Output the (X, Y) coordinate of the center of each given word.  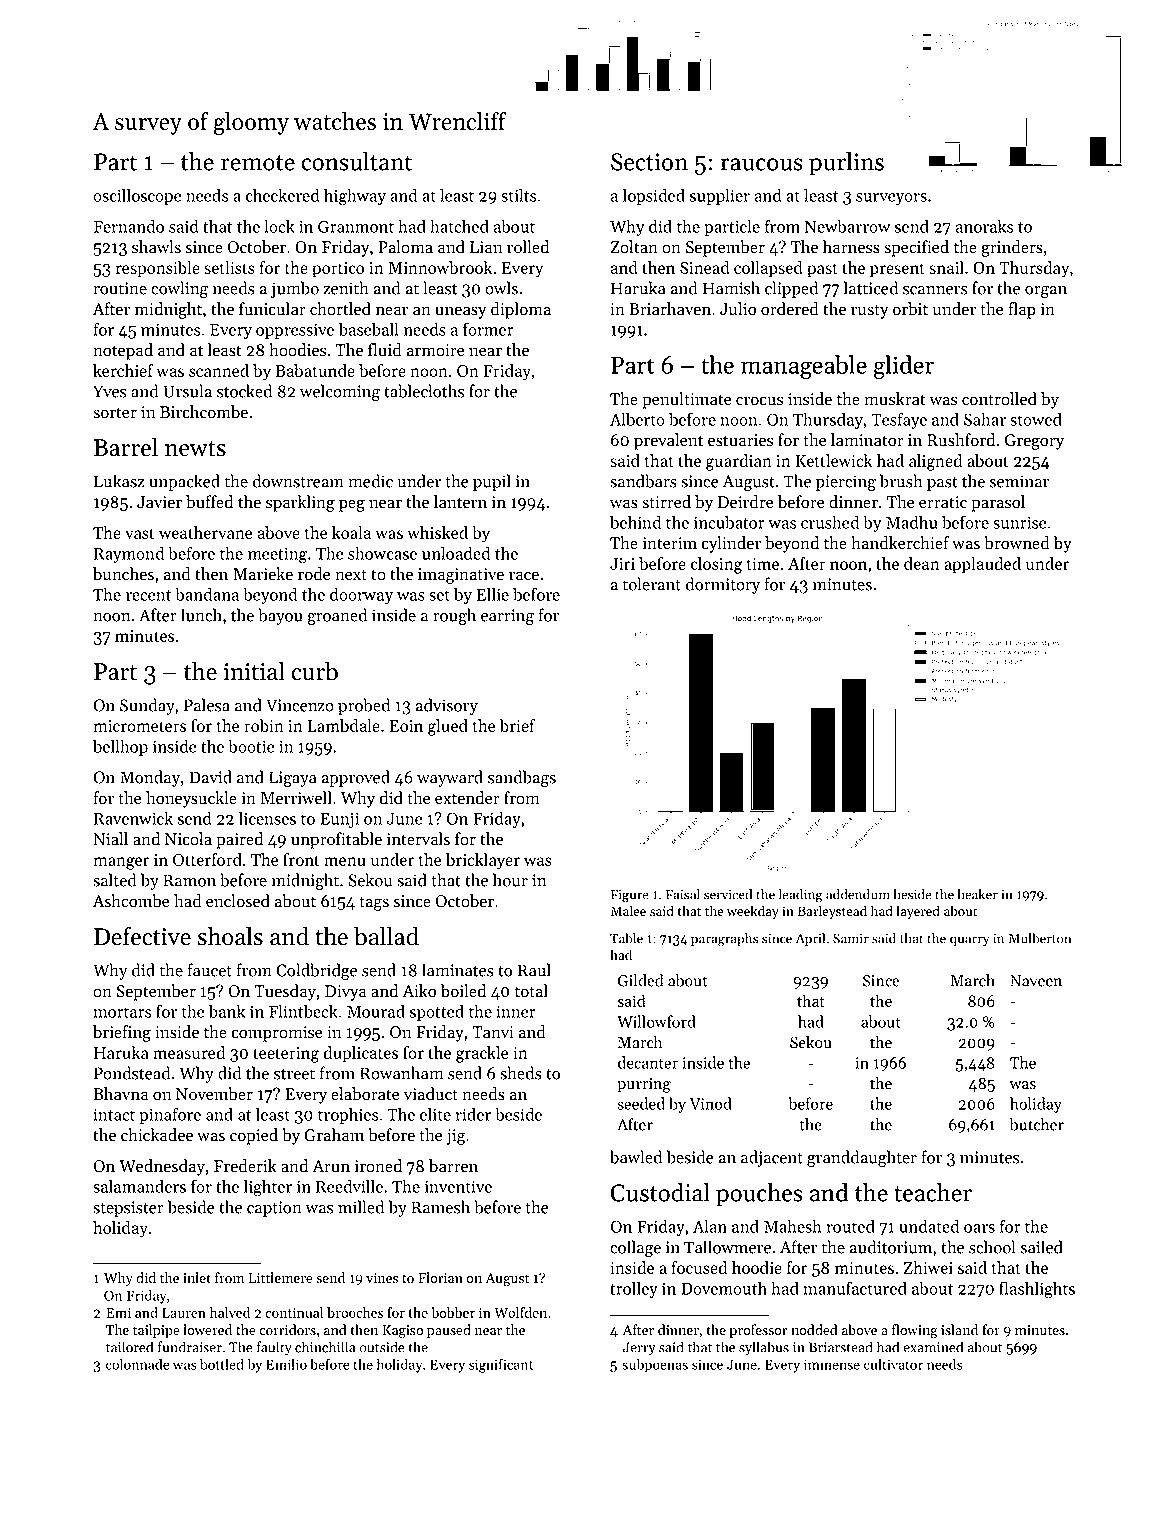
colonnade (138, 1364)
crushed (830, 522)
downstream (298, 481)
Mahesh (793, 1226)
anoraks (984, 226)
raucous (761, 164)
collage (635, 1249)
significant (501, 1365)
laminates (458, 970)
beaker (977, 894)
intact (114, 1114)
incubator (729, 522)
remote (258, 163)
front (301, 859)
